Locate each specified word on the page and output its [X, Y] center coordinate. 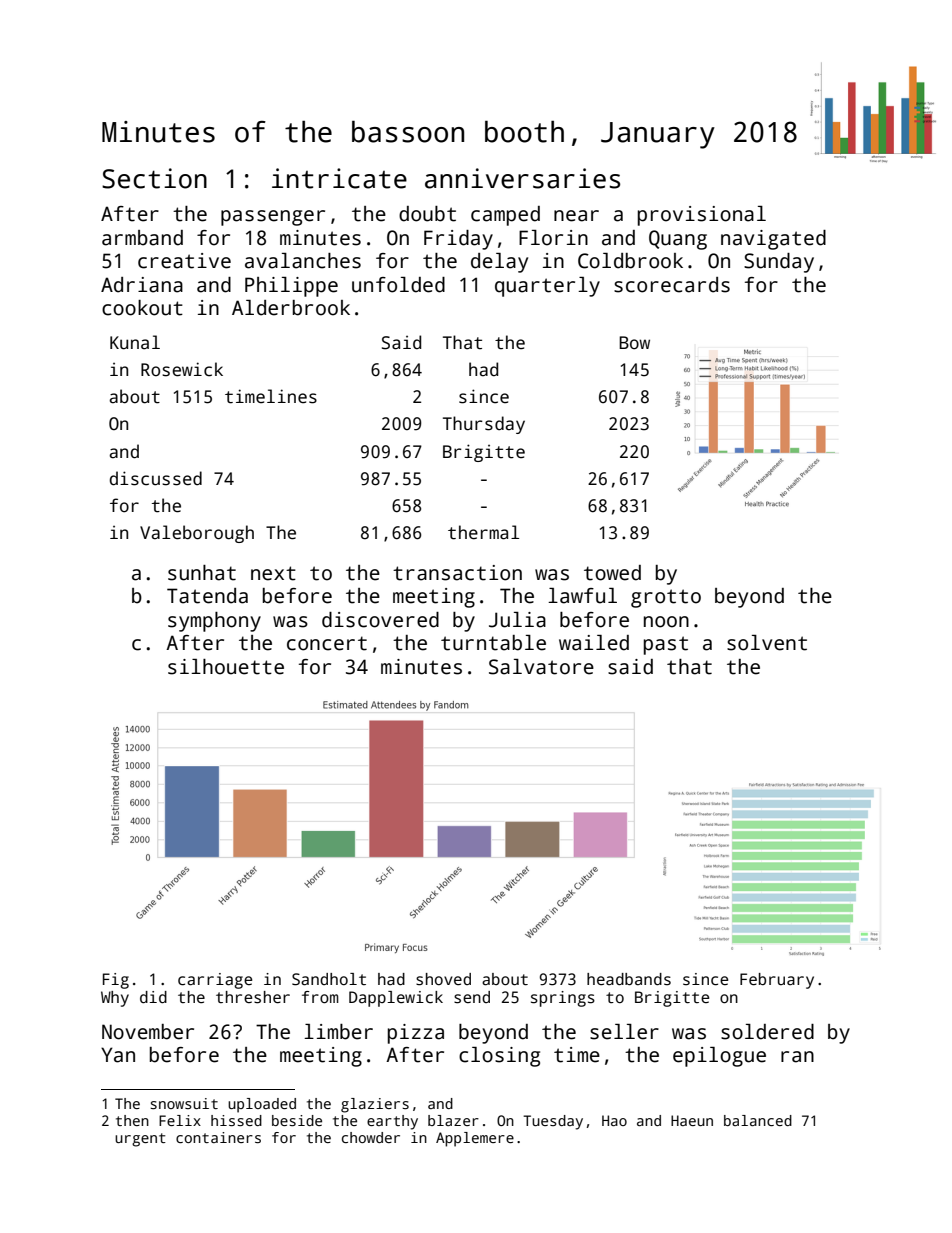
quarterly [547, 287]
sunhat [202, 573]
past [666, 645]
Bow [634, 343]
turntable [493, 643]
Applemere [475, 1139]
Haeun [692, 1120]
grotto [666, 598]
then [132, 1120]
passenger [273, 218]
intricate [339, 178]
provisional [702, 216]
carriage [215, 981]
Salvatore [541, 667]
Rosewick [182, 369]
